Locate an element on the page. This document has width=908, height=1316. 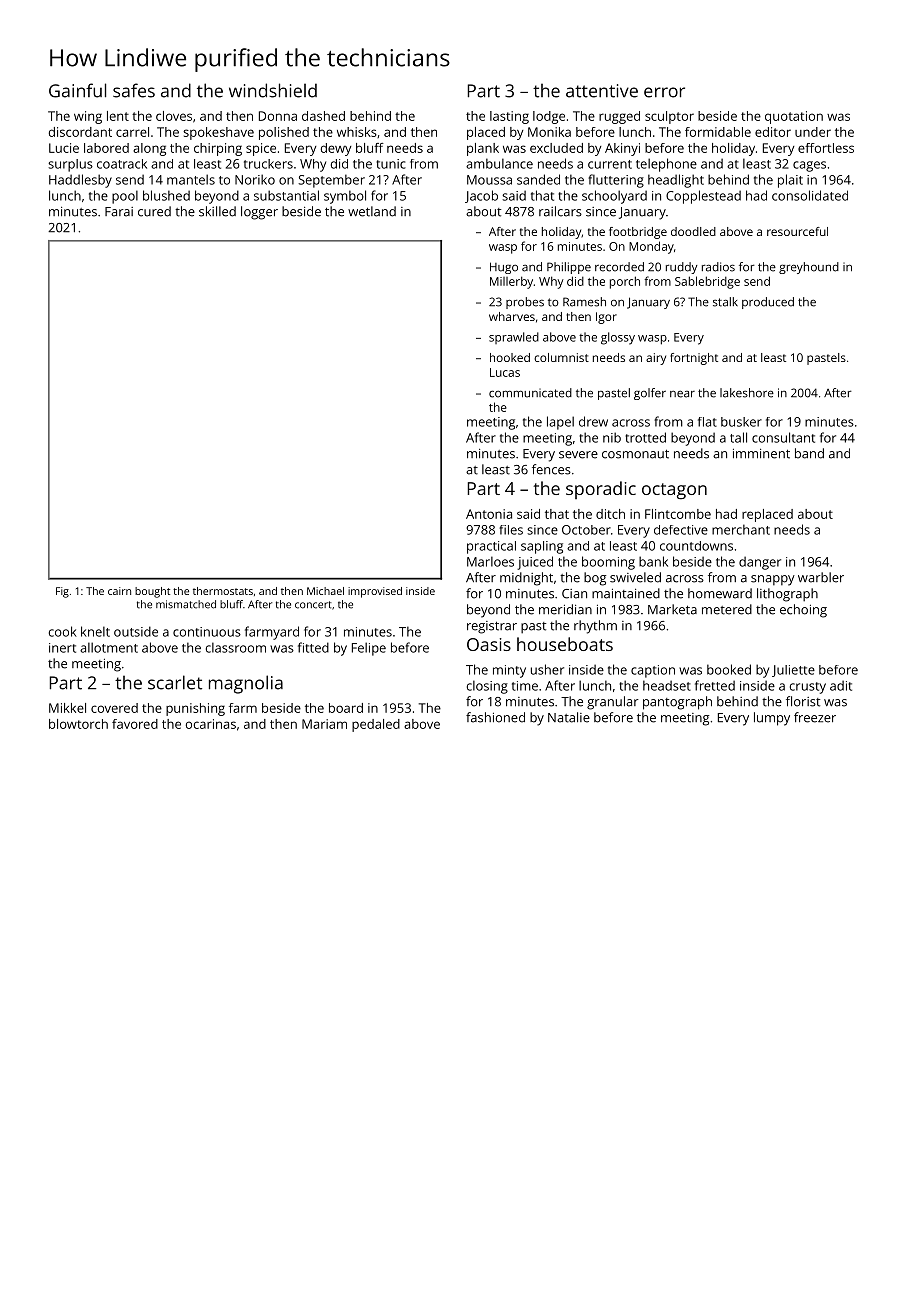
flat is located at coordinates (707, 422).
